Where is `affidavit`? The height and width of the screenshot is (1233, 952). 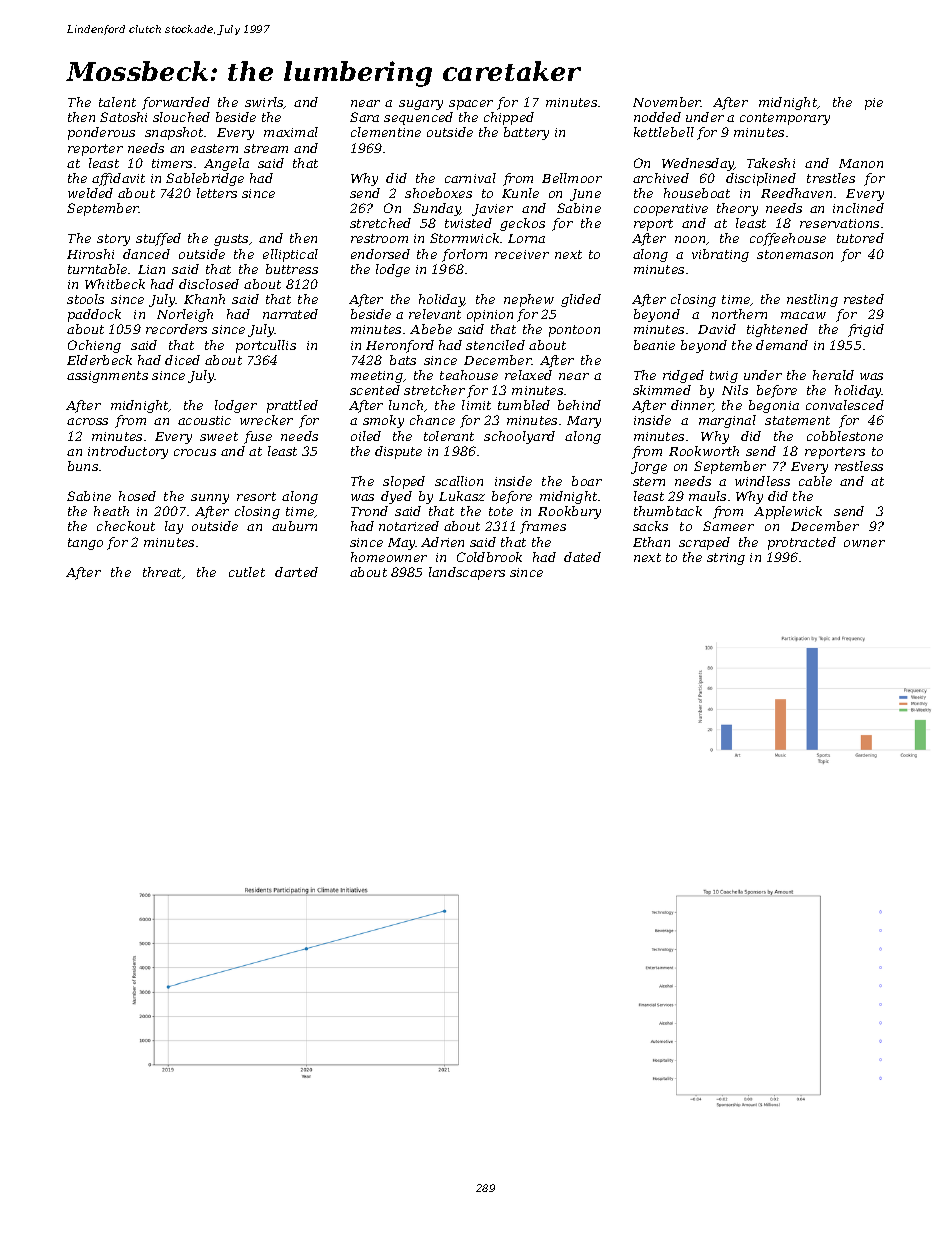 affidavit is located at coordinates (118, 179).
